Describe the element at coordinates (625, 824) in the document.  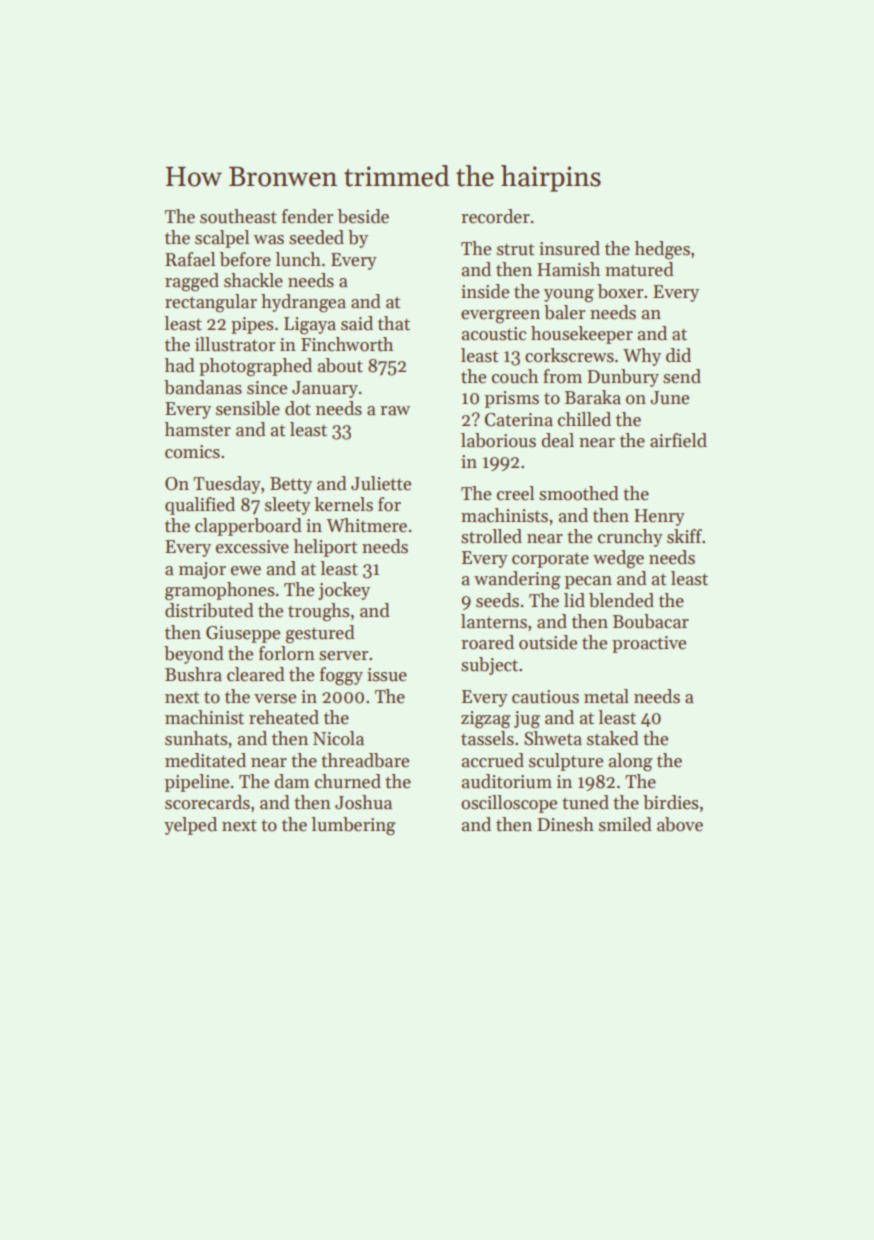
I see `smiled` at that location.
